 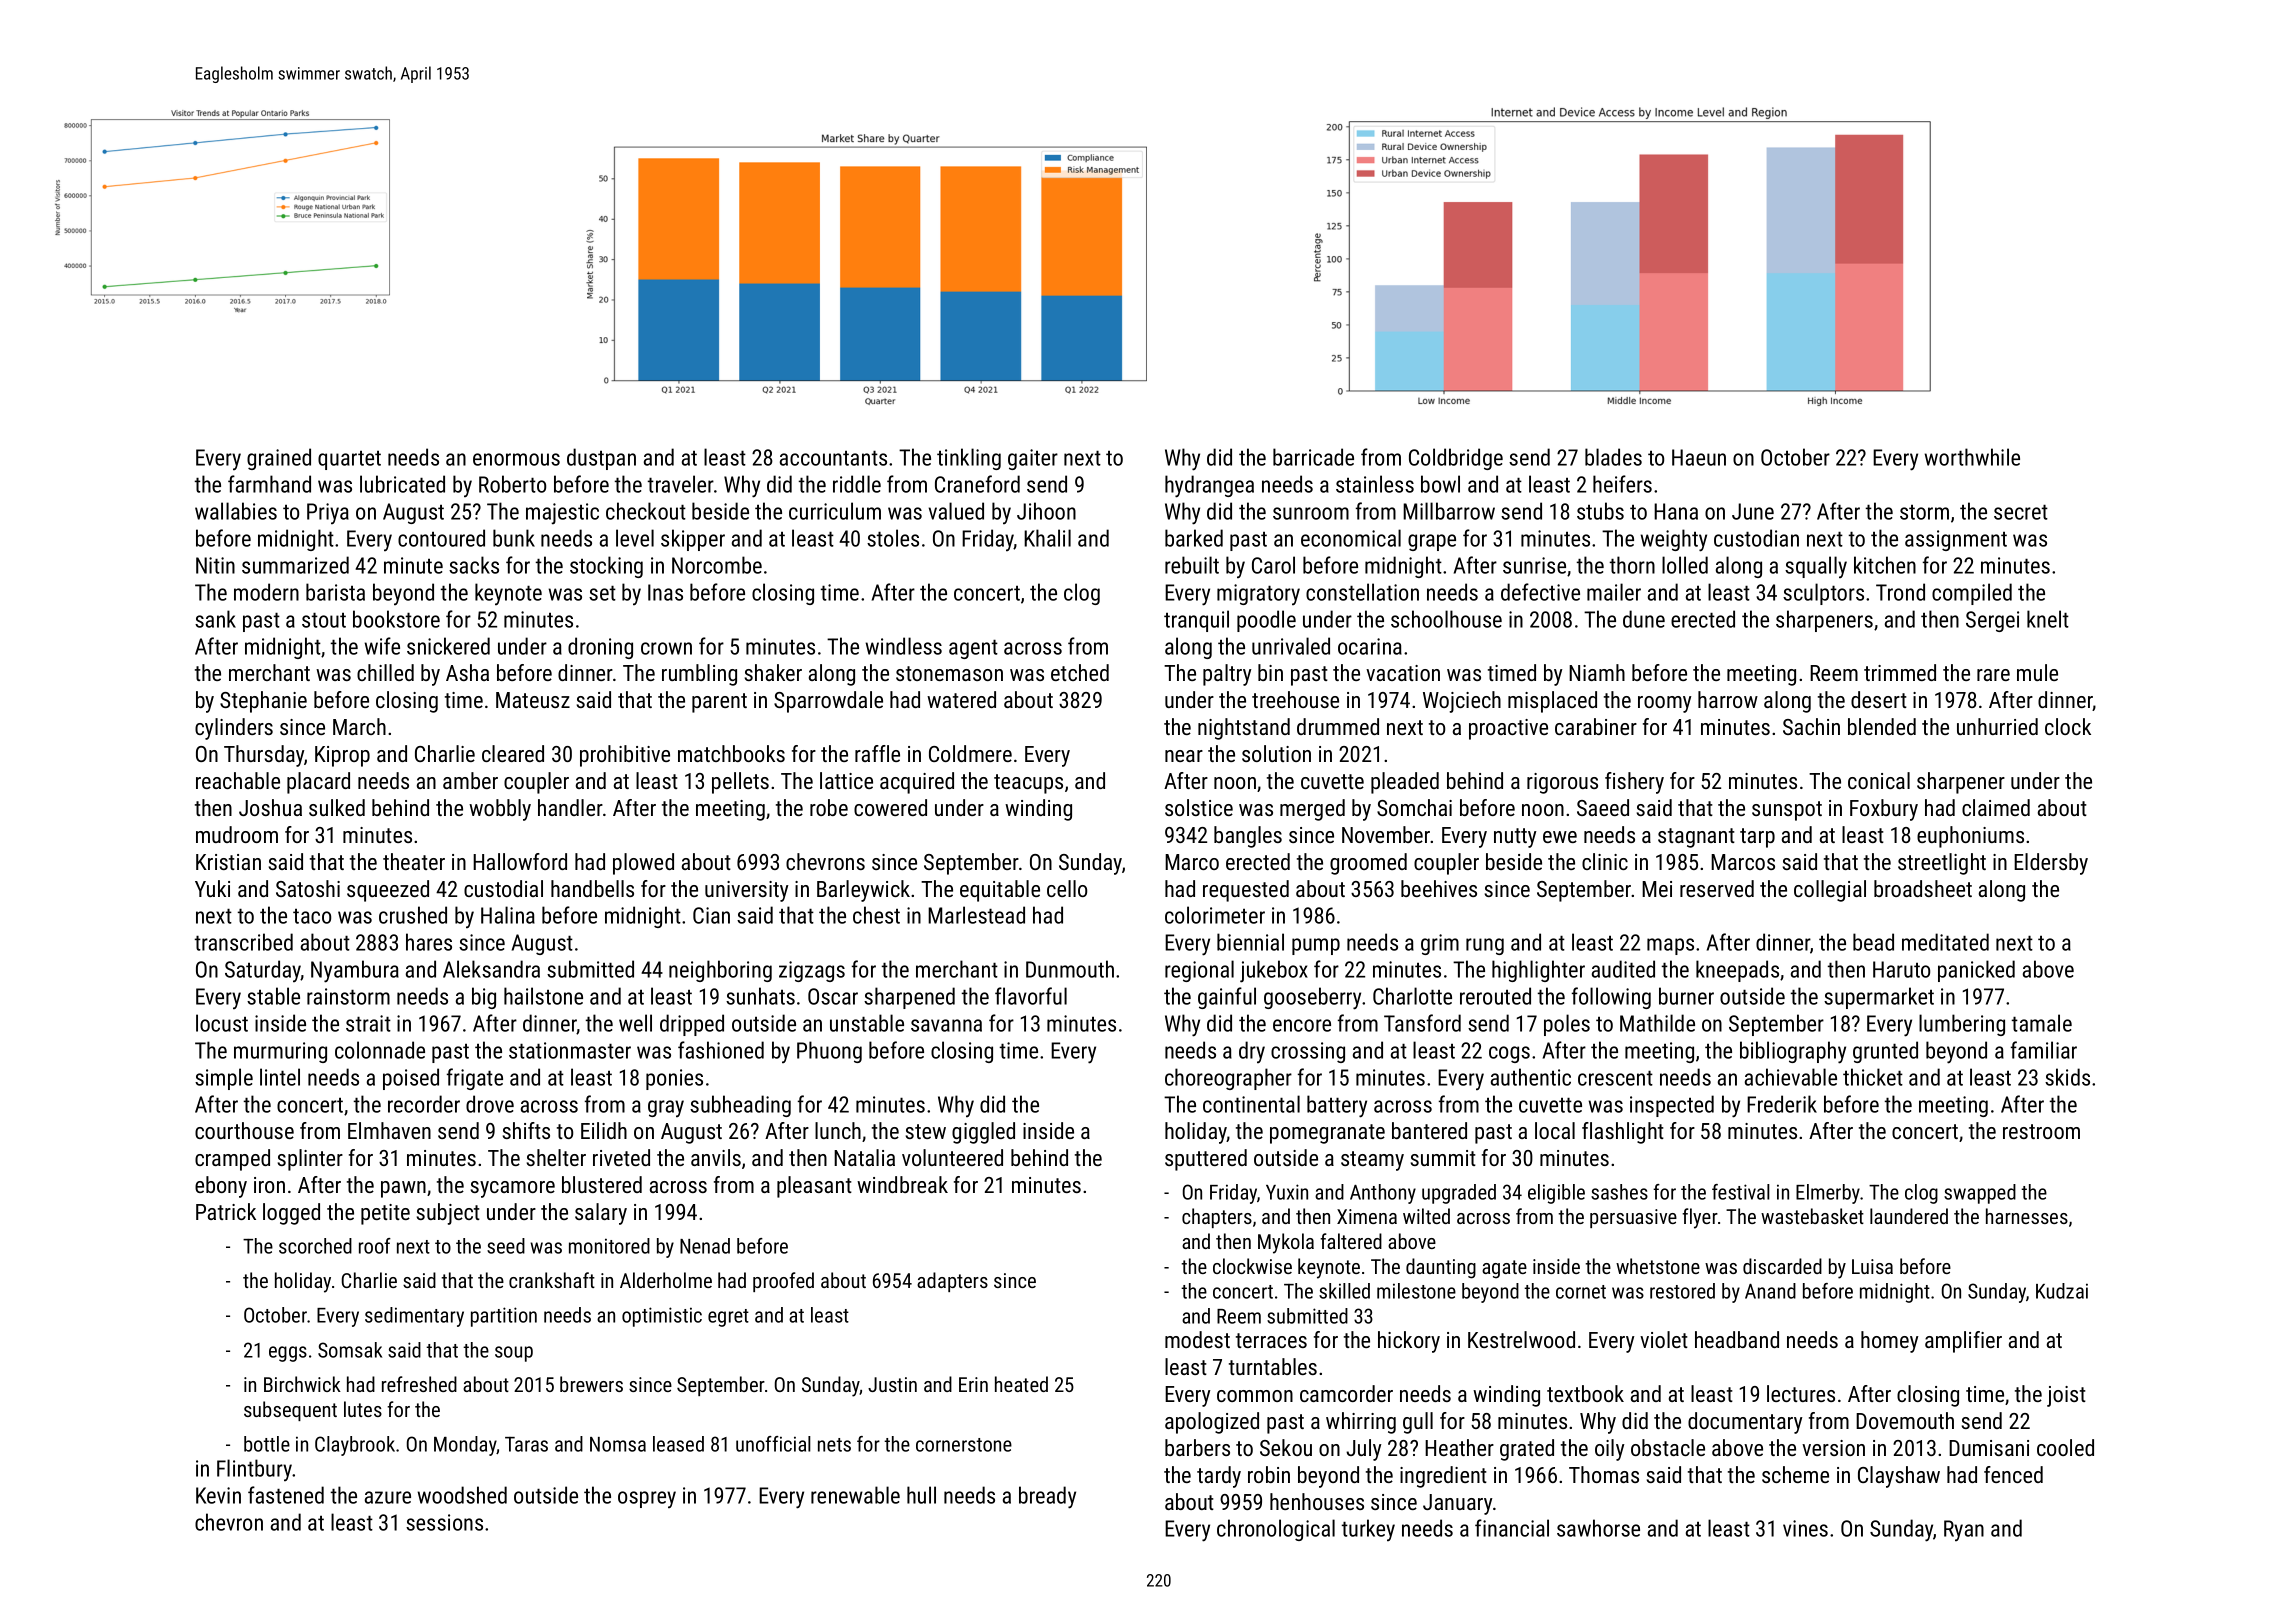 I want to click on mailer, so click(x=1614, y=592).
